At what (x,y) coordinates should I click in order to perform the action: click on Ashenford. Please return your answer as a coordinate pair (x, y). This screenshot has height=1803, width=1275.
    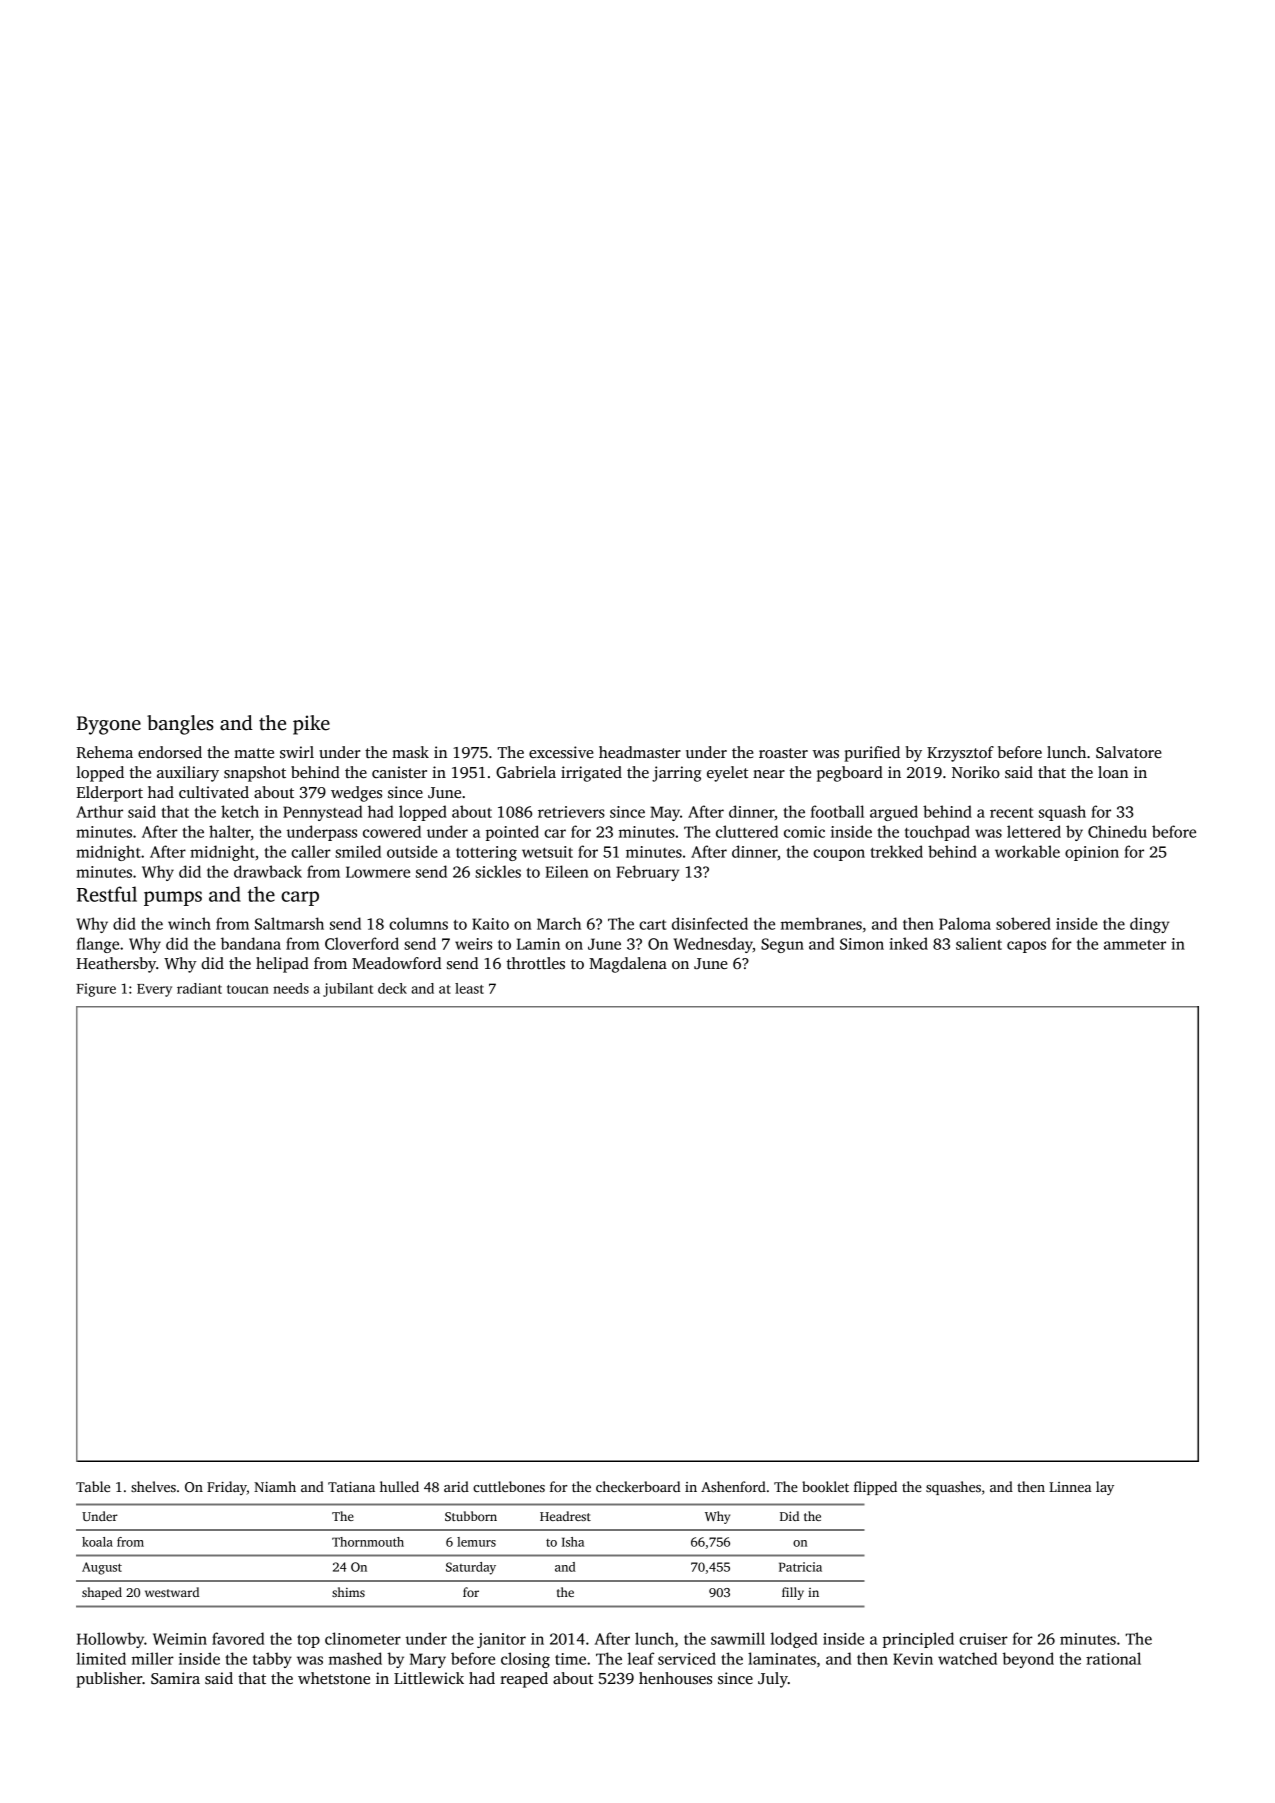
    Looking at the image, I should click on (733, 1486).
